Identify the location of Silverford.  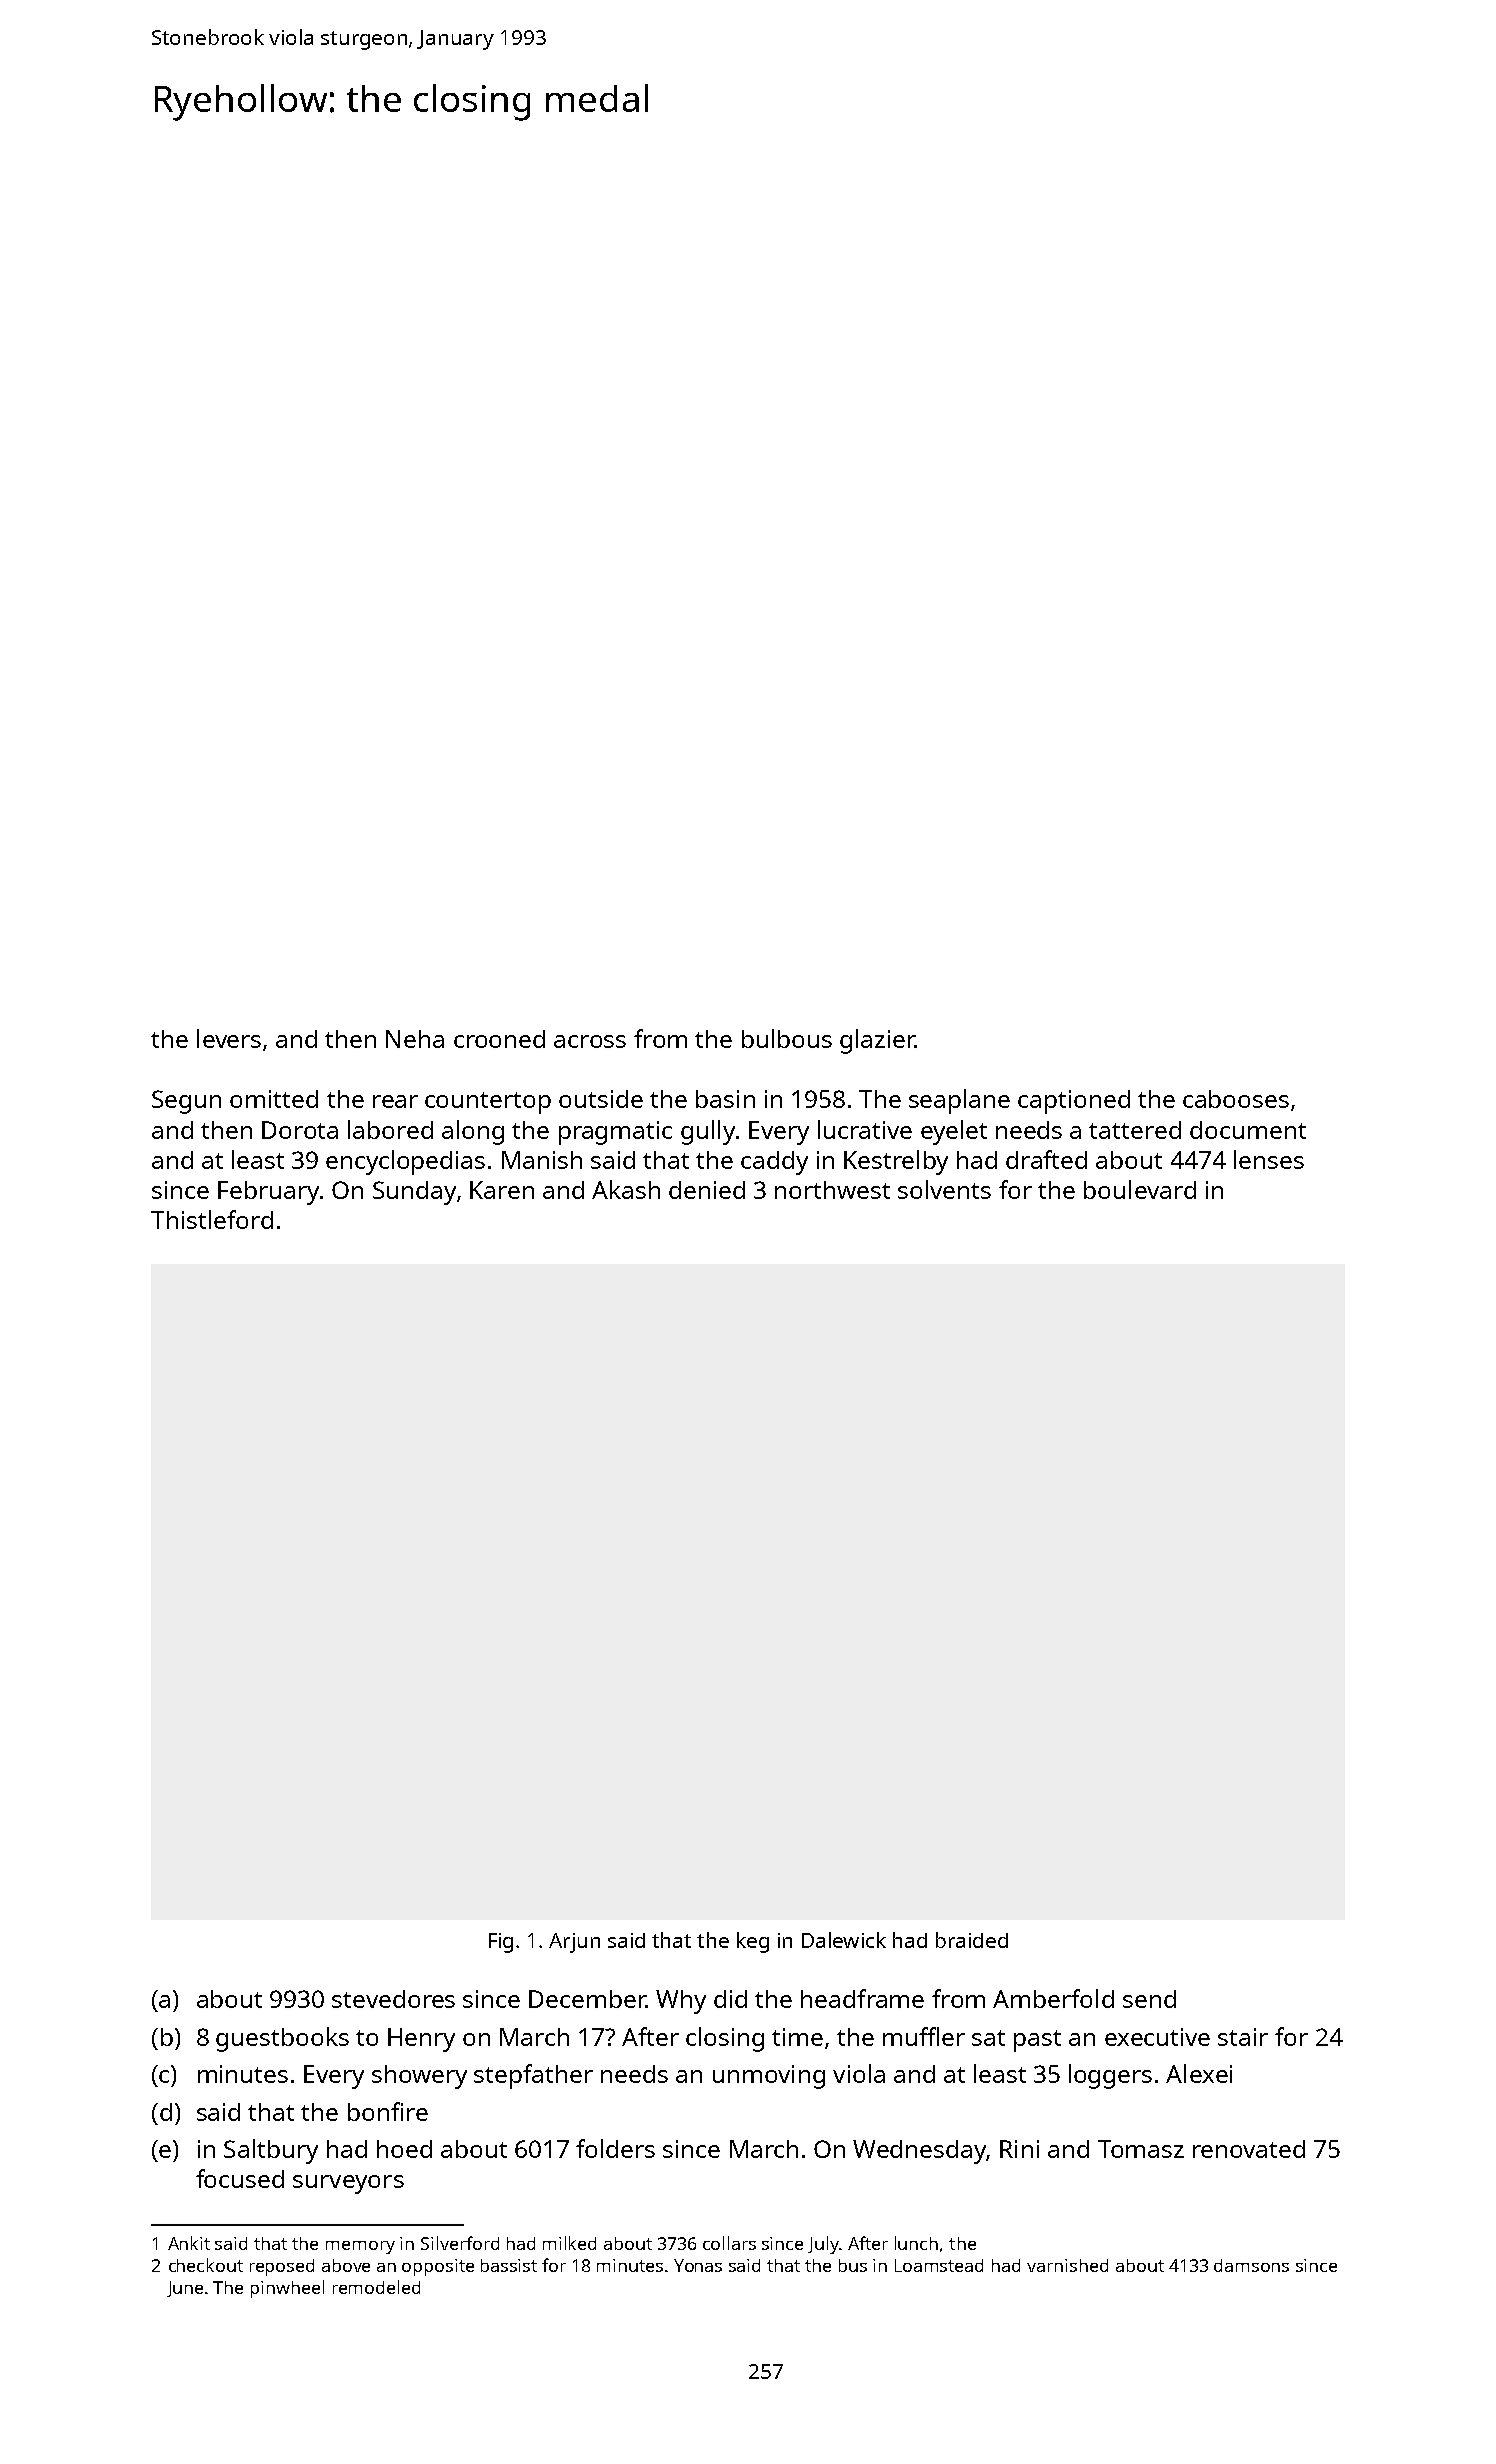
(460, 2243).
